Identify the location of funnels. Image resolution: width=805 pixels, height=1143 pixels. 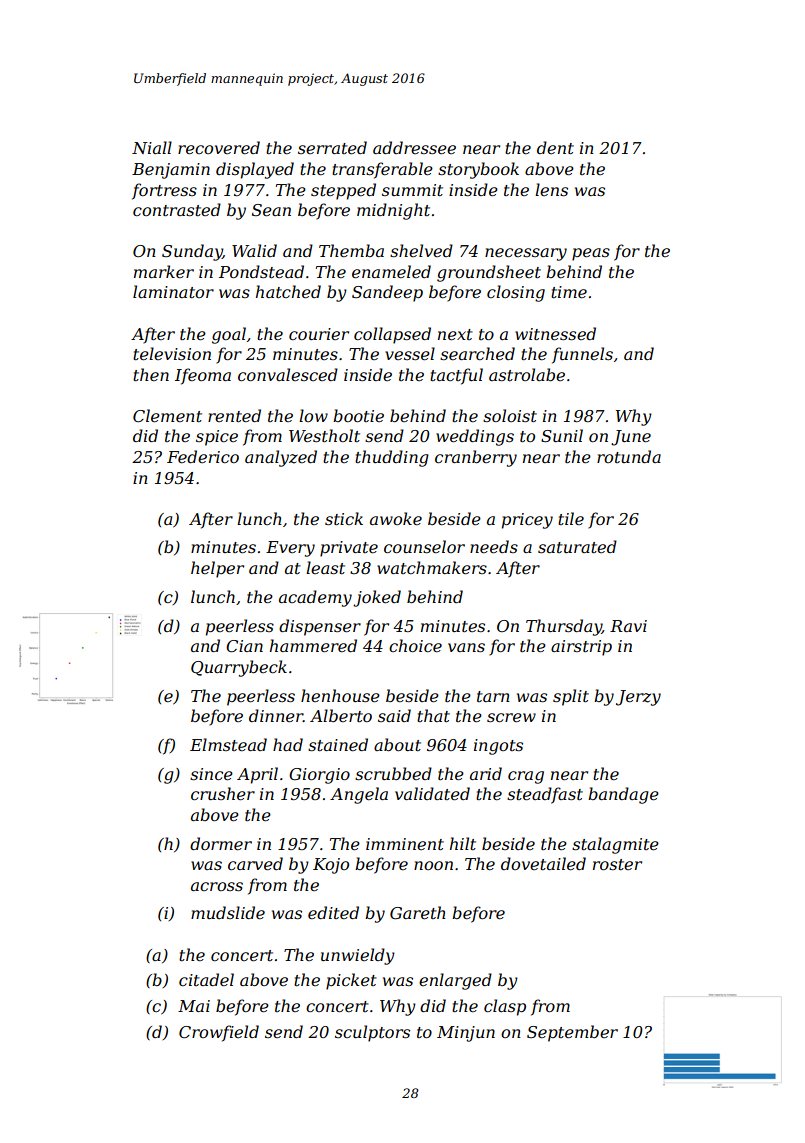
(582, 355).
